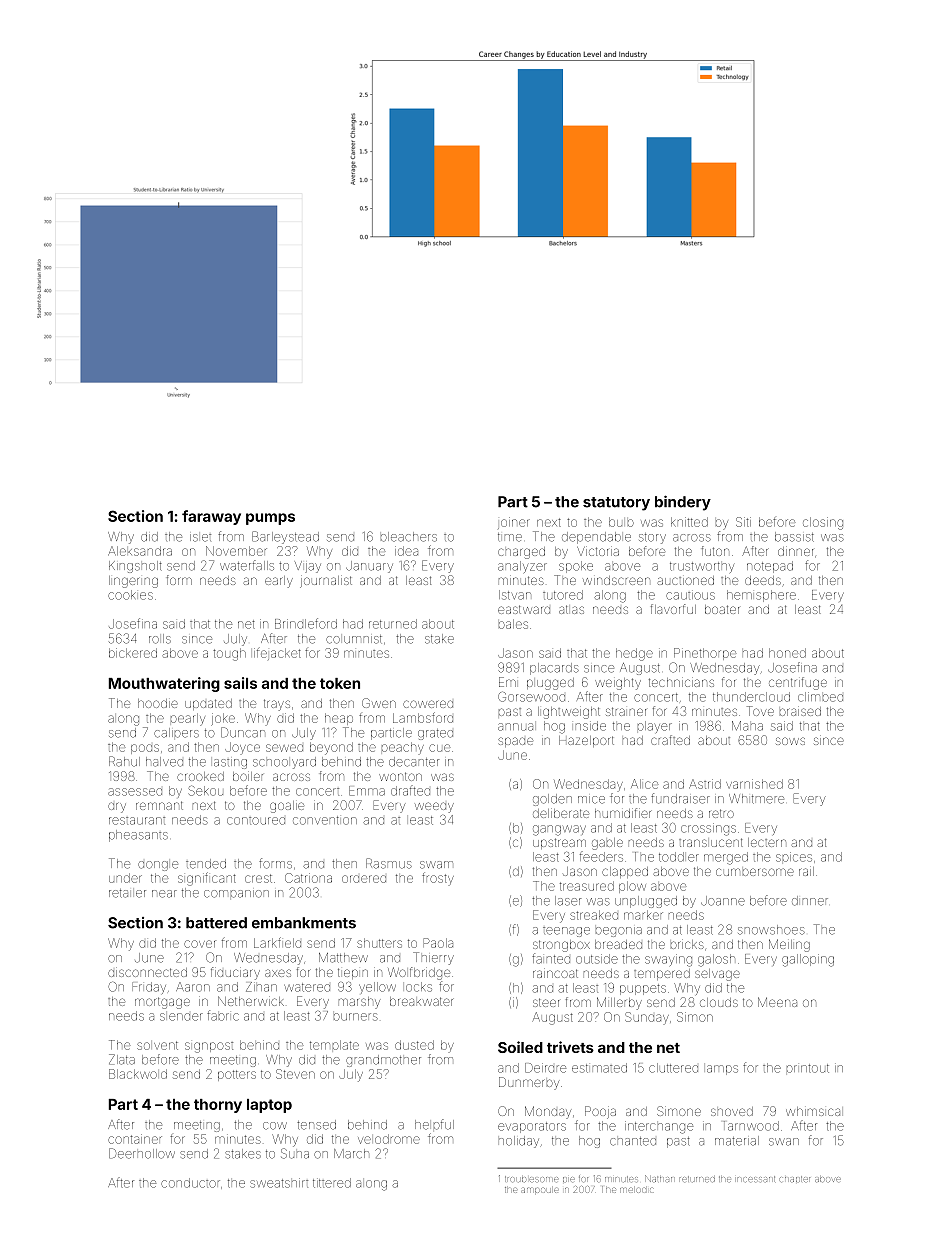 This page has width=952, height=1233. Describe the element at coordinates (552, 800) in the page. I see `golden` at that location.
